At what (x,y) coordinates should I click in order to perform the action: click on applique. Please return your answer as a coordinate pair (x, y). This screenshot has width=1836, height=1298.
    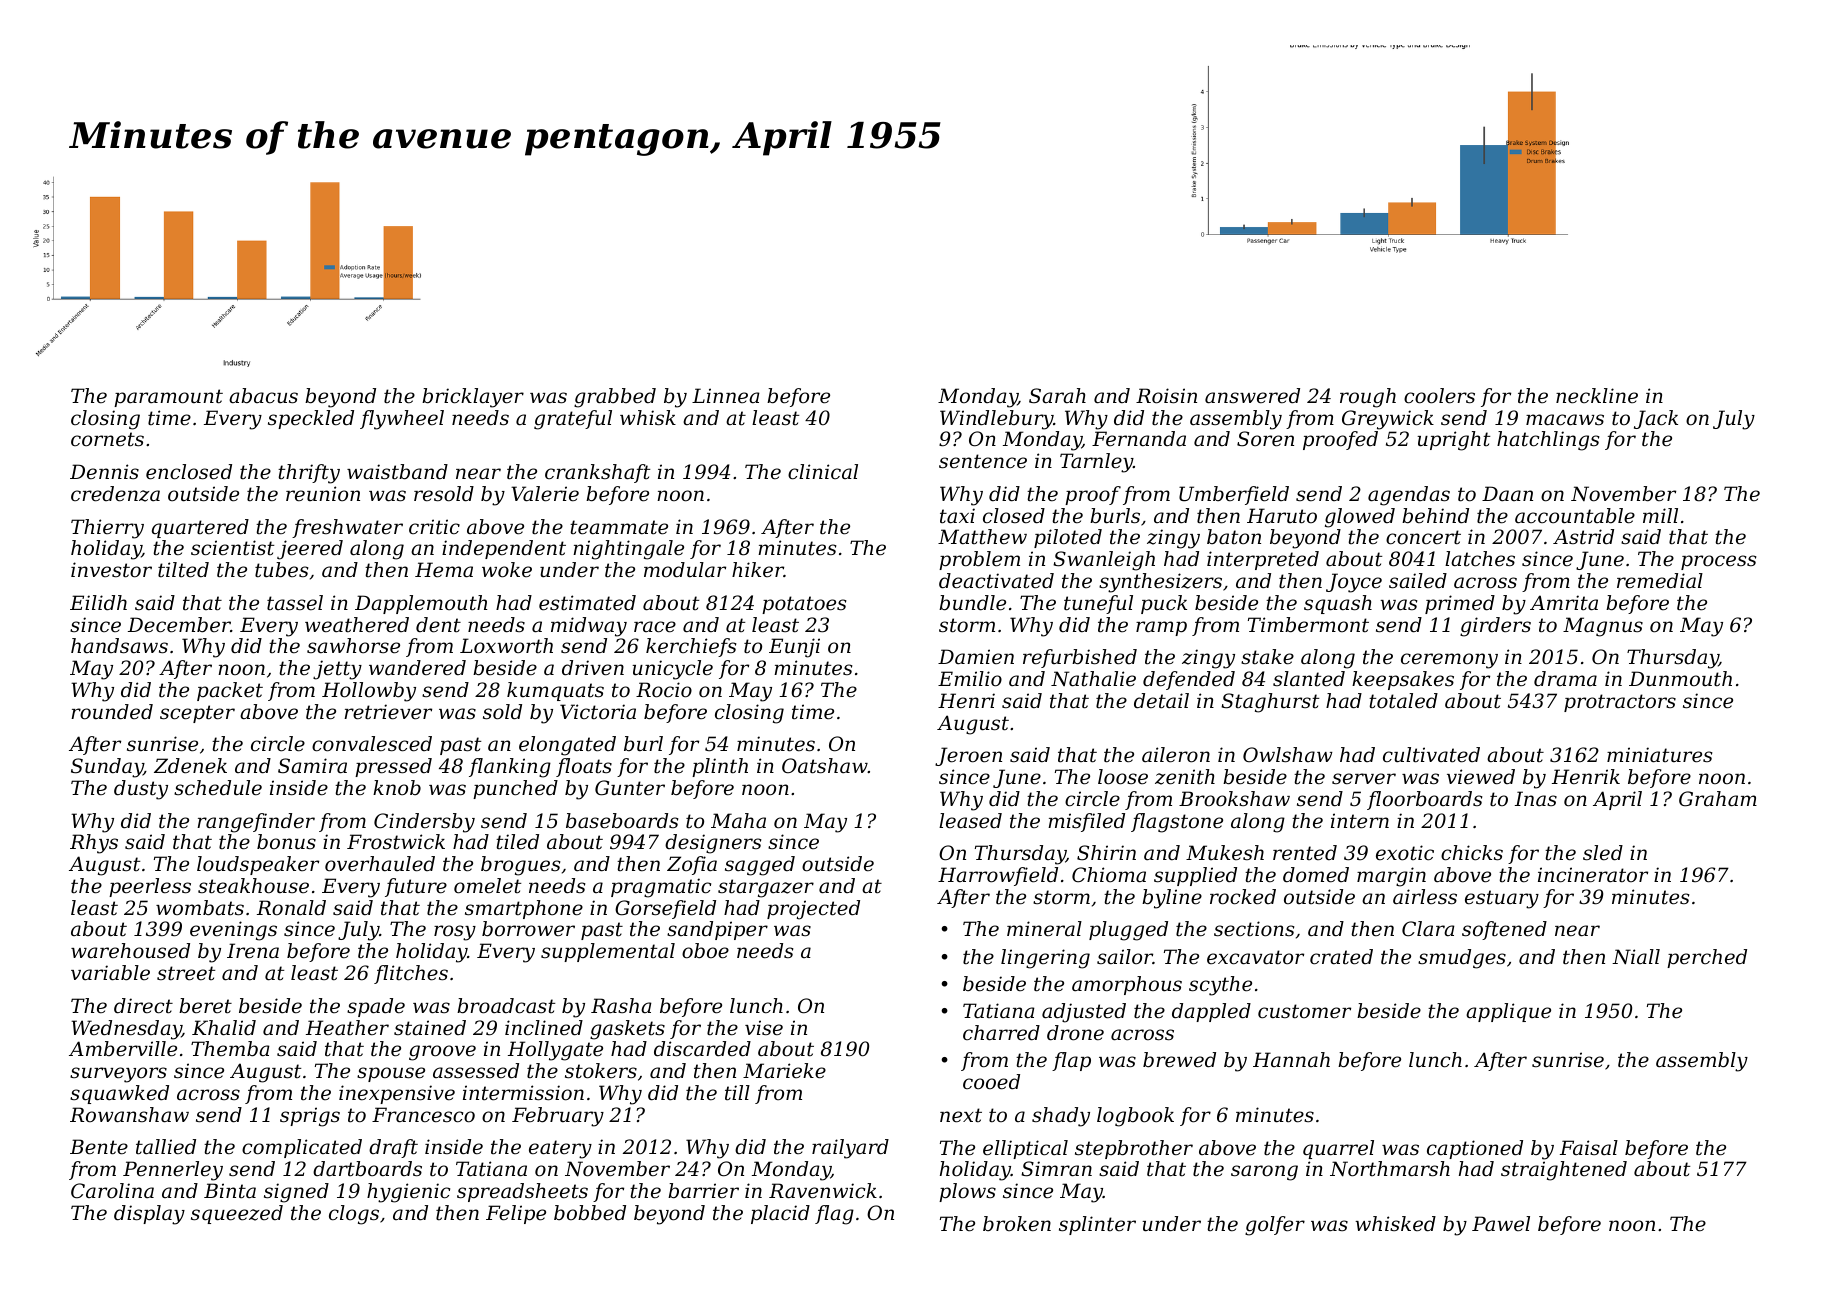
    Looking at the image, I should click on (1508, 1012).
